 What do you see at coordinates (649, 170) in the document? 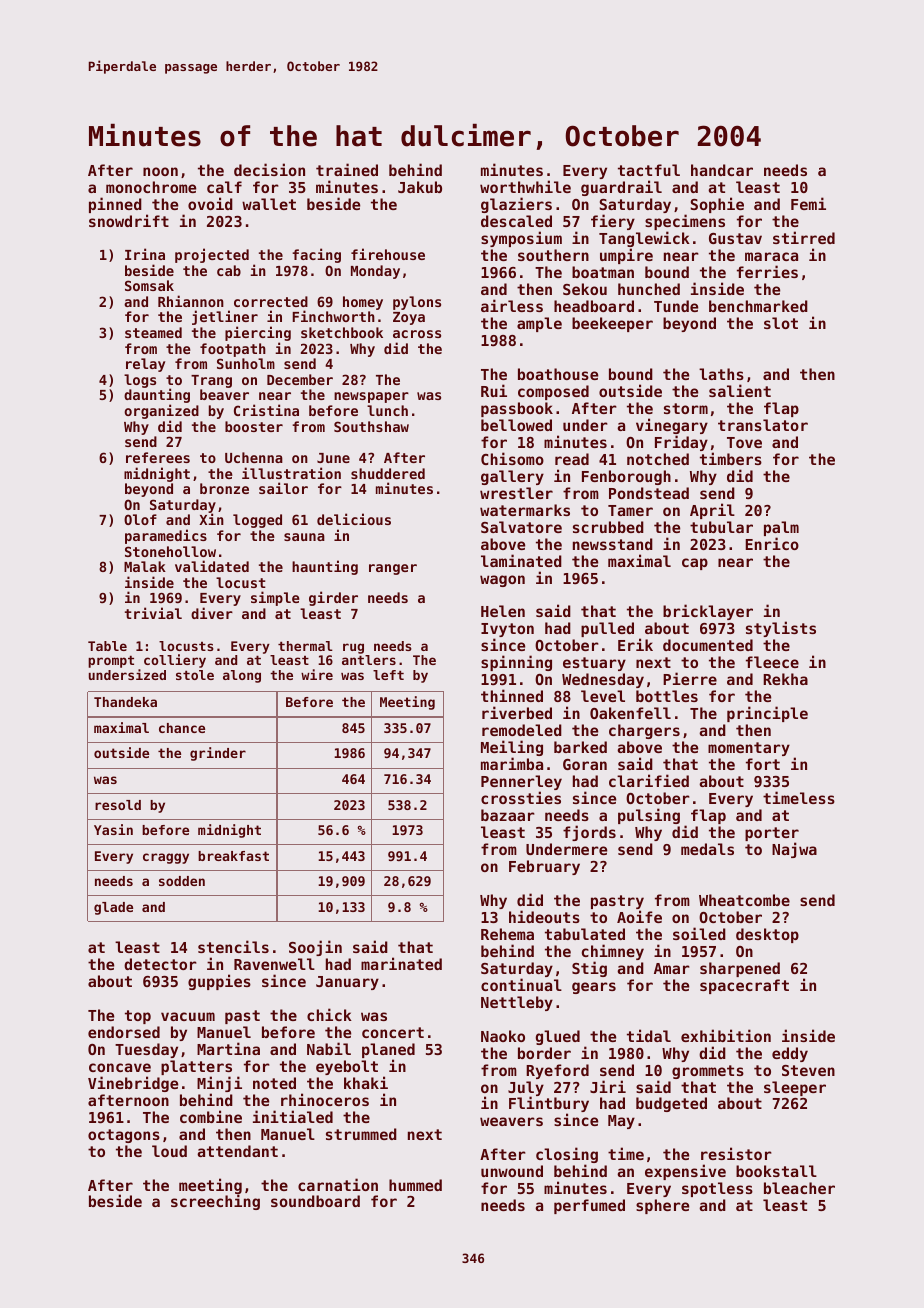
I see `tactful` at bounding box center [649, 170].
